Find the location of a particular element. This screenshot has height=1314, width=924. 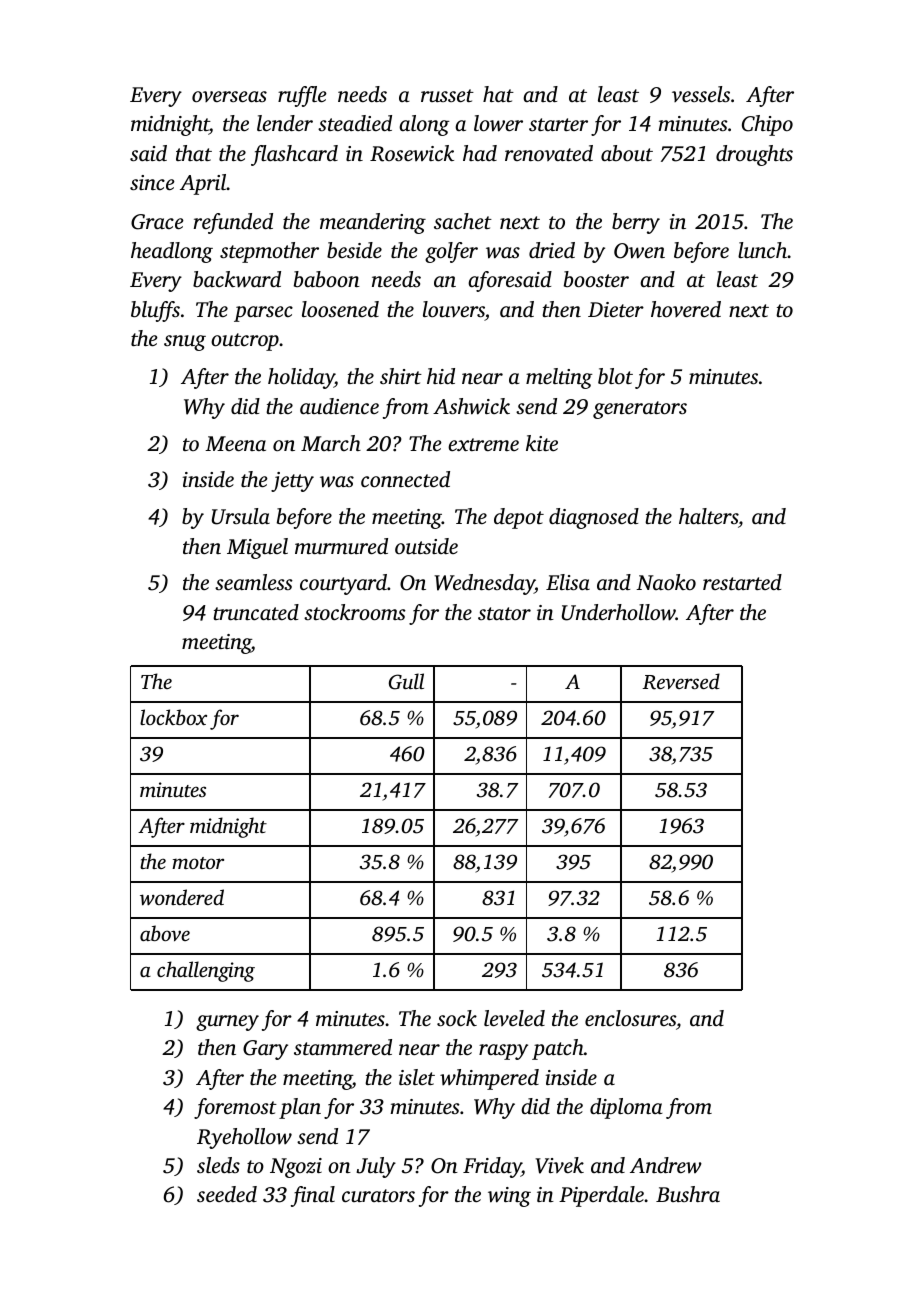

restarted is located at coordinates (742, 582).
